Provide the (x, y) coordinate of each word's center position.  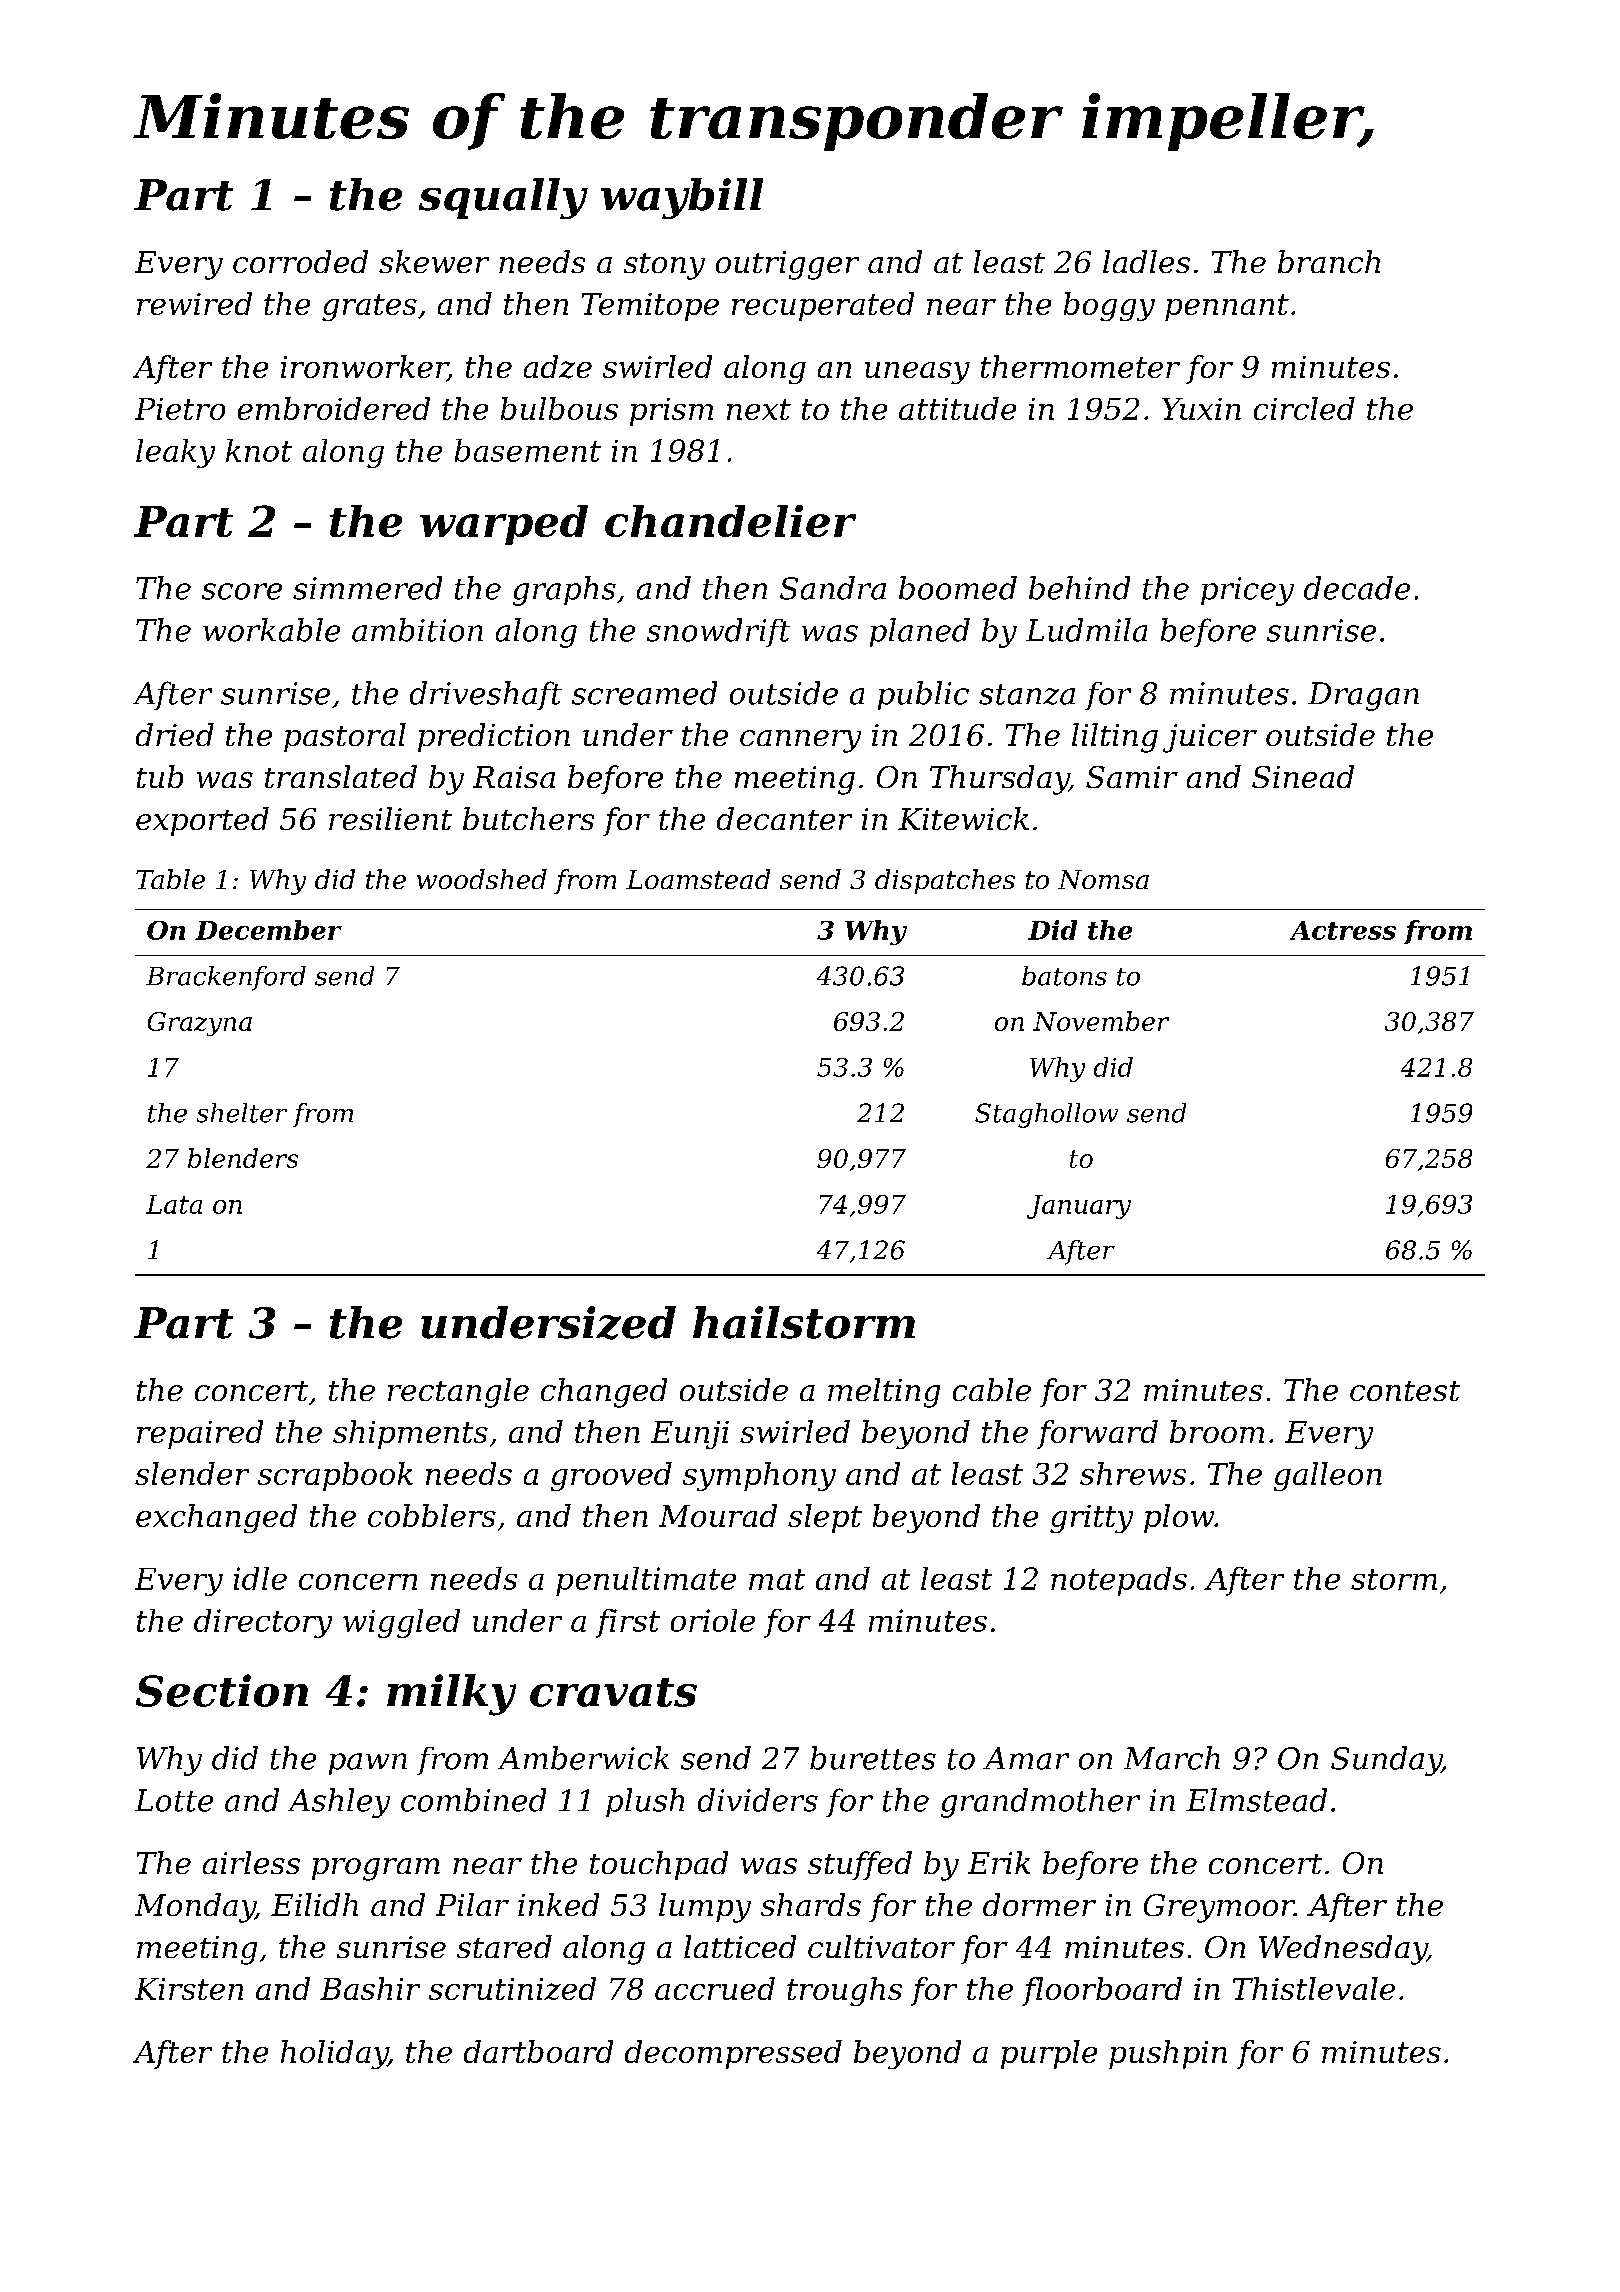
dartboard (538, 2051)
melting (884, 1393)
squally (503, 198)
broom (1217, 1431)
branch (1329, 261)
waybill (682, 198)
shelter (242, 1113)
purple (1049, 2054)
